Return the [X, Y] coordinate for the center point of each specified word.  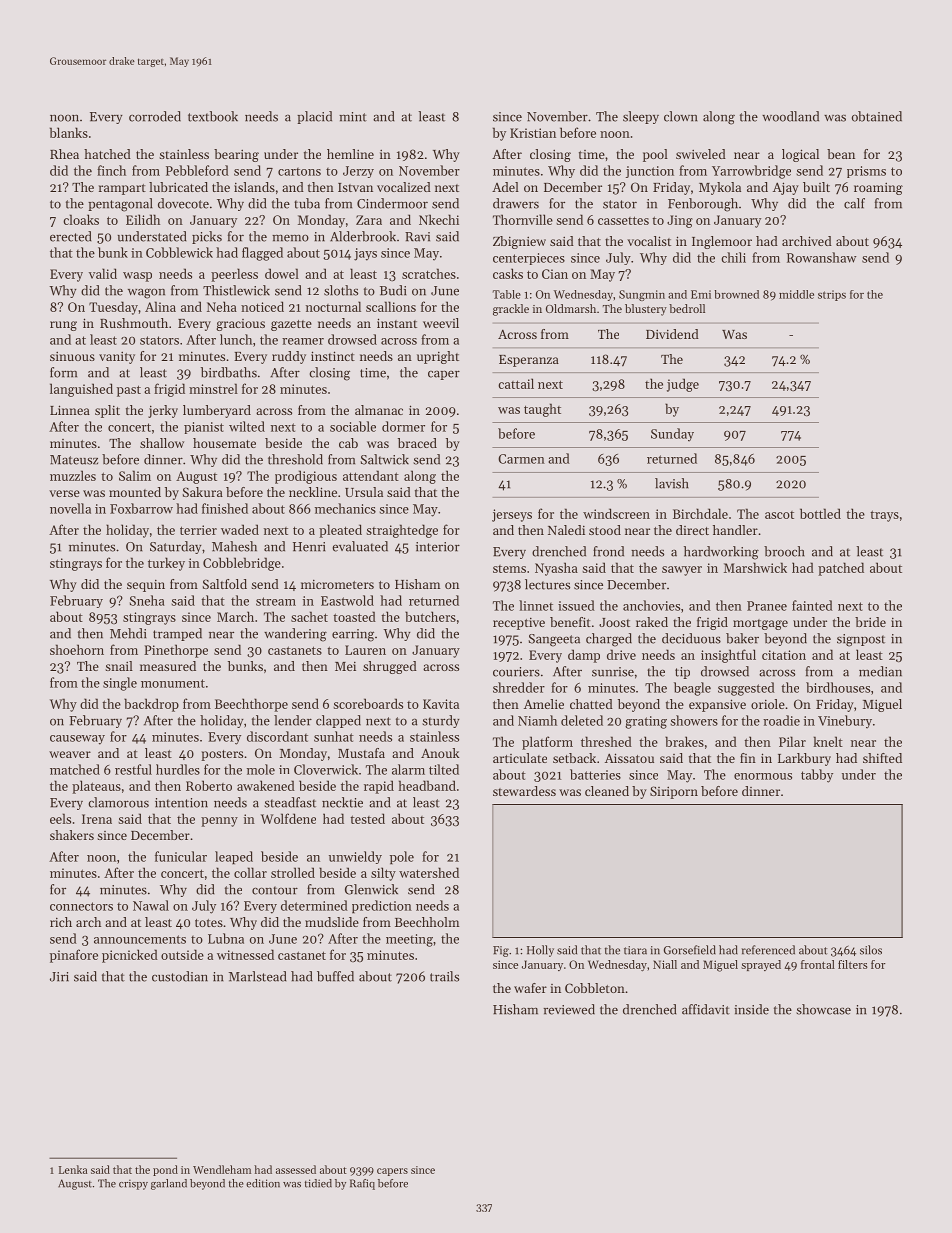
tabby [817, 776]
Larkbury [804, 759]
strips [832, 295]
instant [397, 323]
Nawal [151, 905]
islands [254, 187]
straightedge [402, 531]
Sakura [203, 492]
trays [884, 516]
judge [683, 385]
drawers [516, 203]
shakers [72, 835]
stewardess [524, 791]
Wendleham [222, 1169]
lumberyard [217, 411]
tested [367, 818]
